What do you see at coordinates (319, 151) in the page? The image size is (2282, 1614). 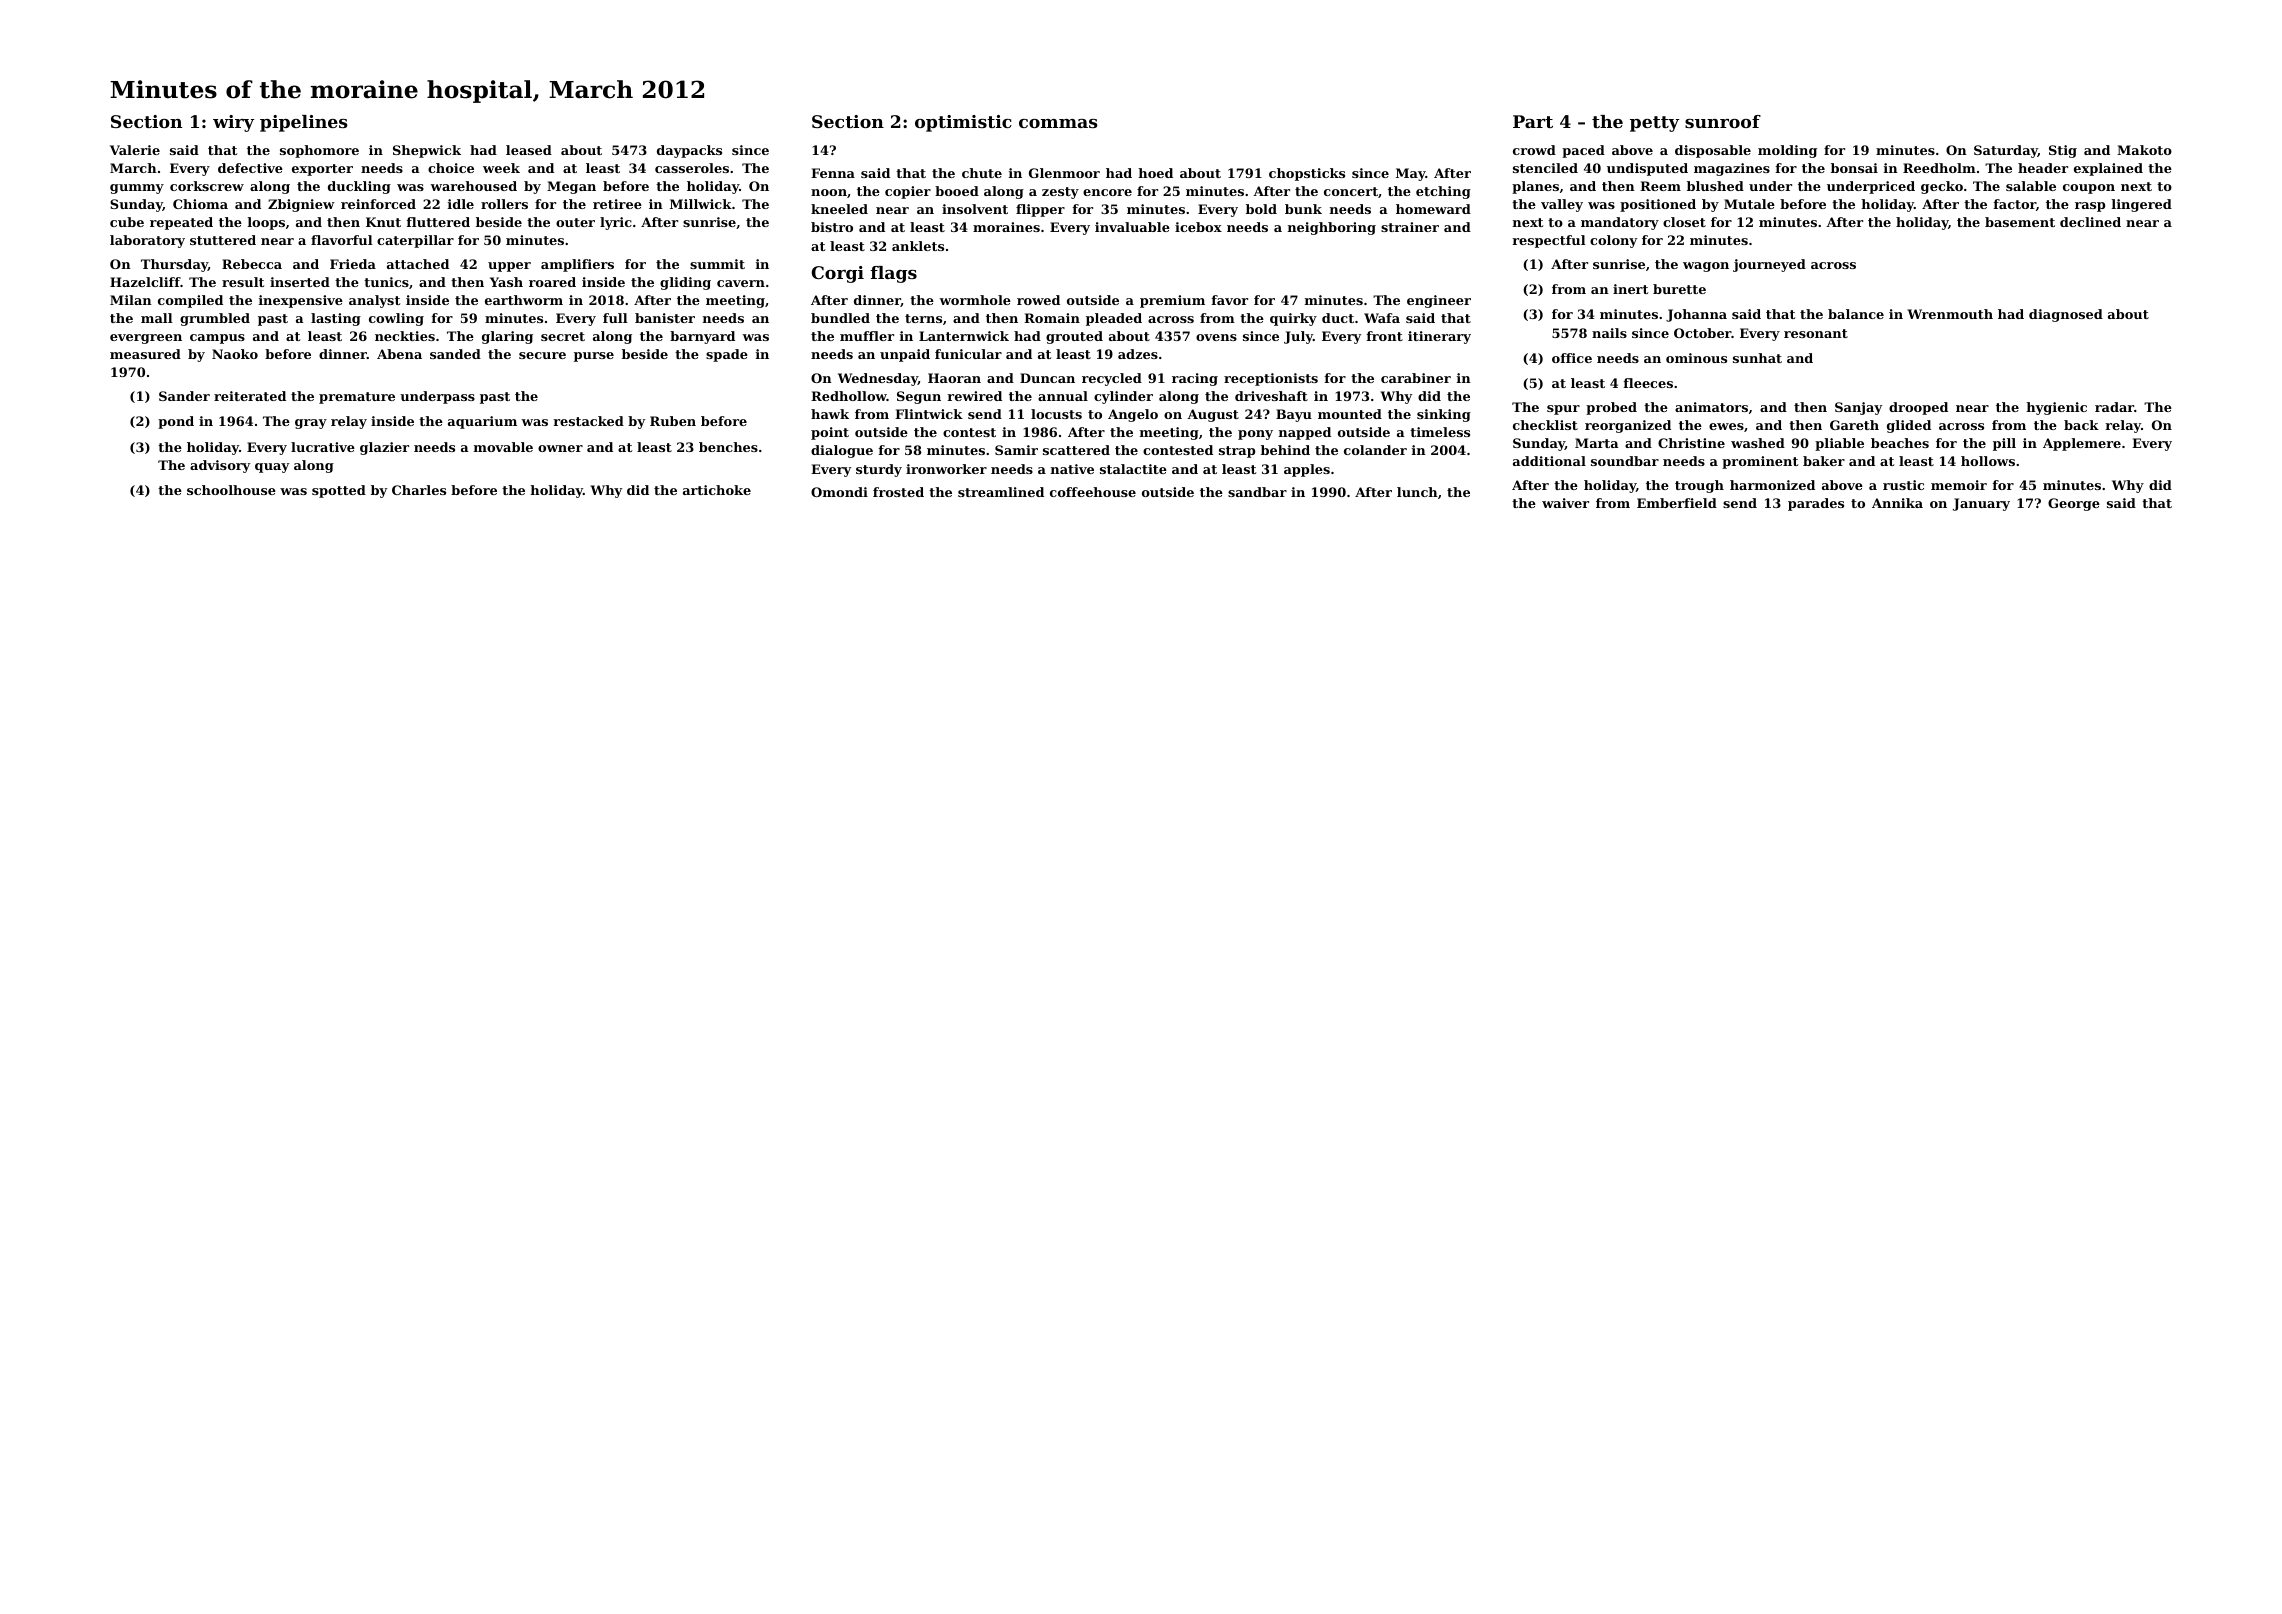 I see `sophomore` at bounding box center [319, 151].
